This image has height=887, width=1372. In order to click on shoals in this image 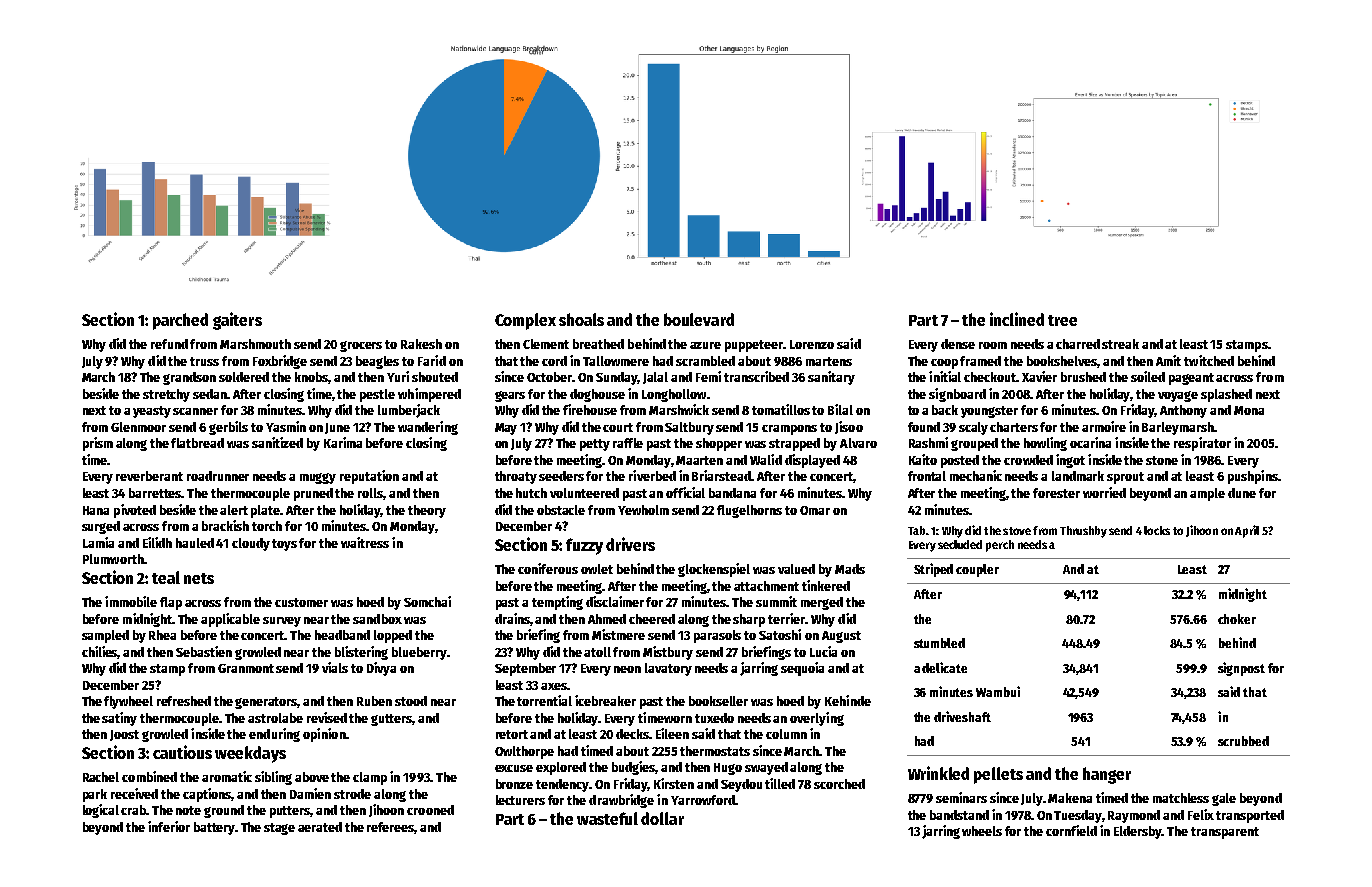, I will do `click(581, 319)`.
